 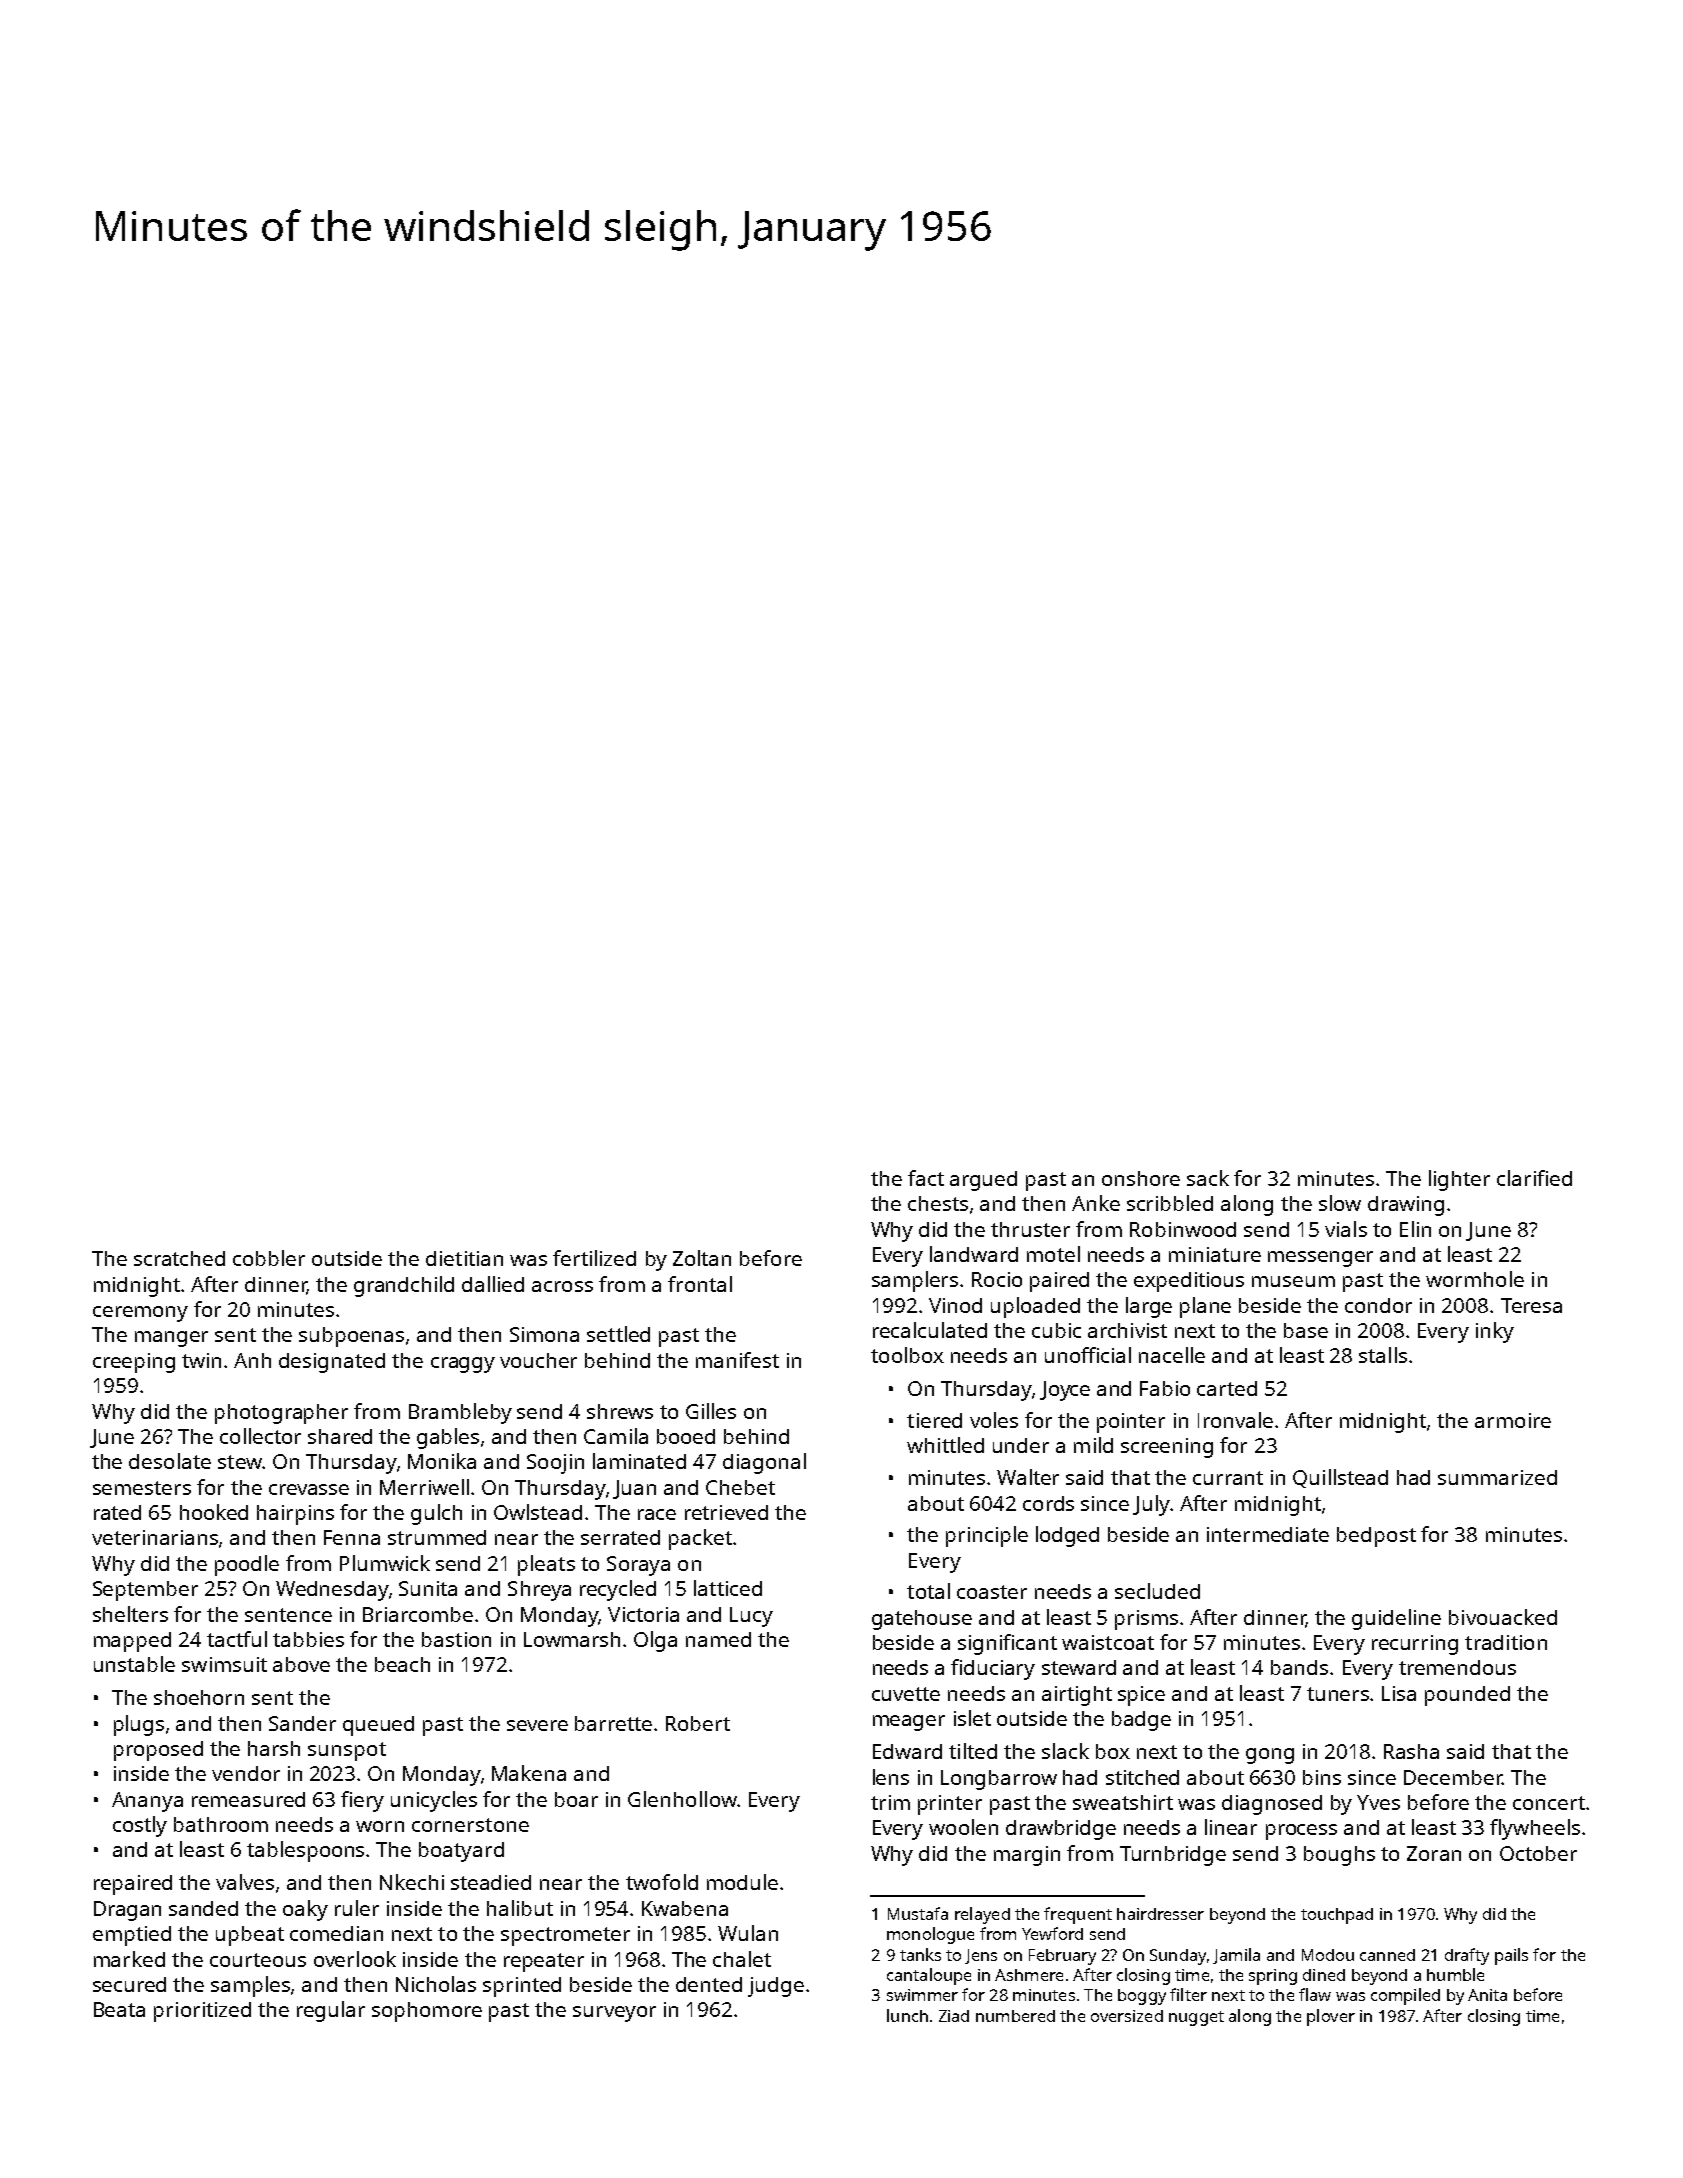 What do you see at coordinates (907, 2015) in the document?
I see `lunch` at bounding box center [907, 2015].
